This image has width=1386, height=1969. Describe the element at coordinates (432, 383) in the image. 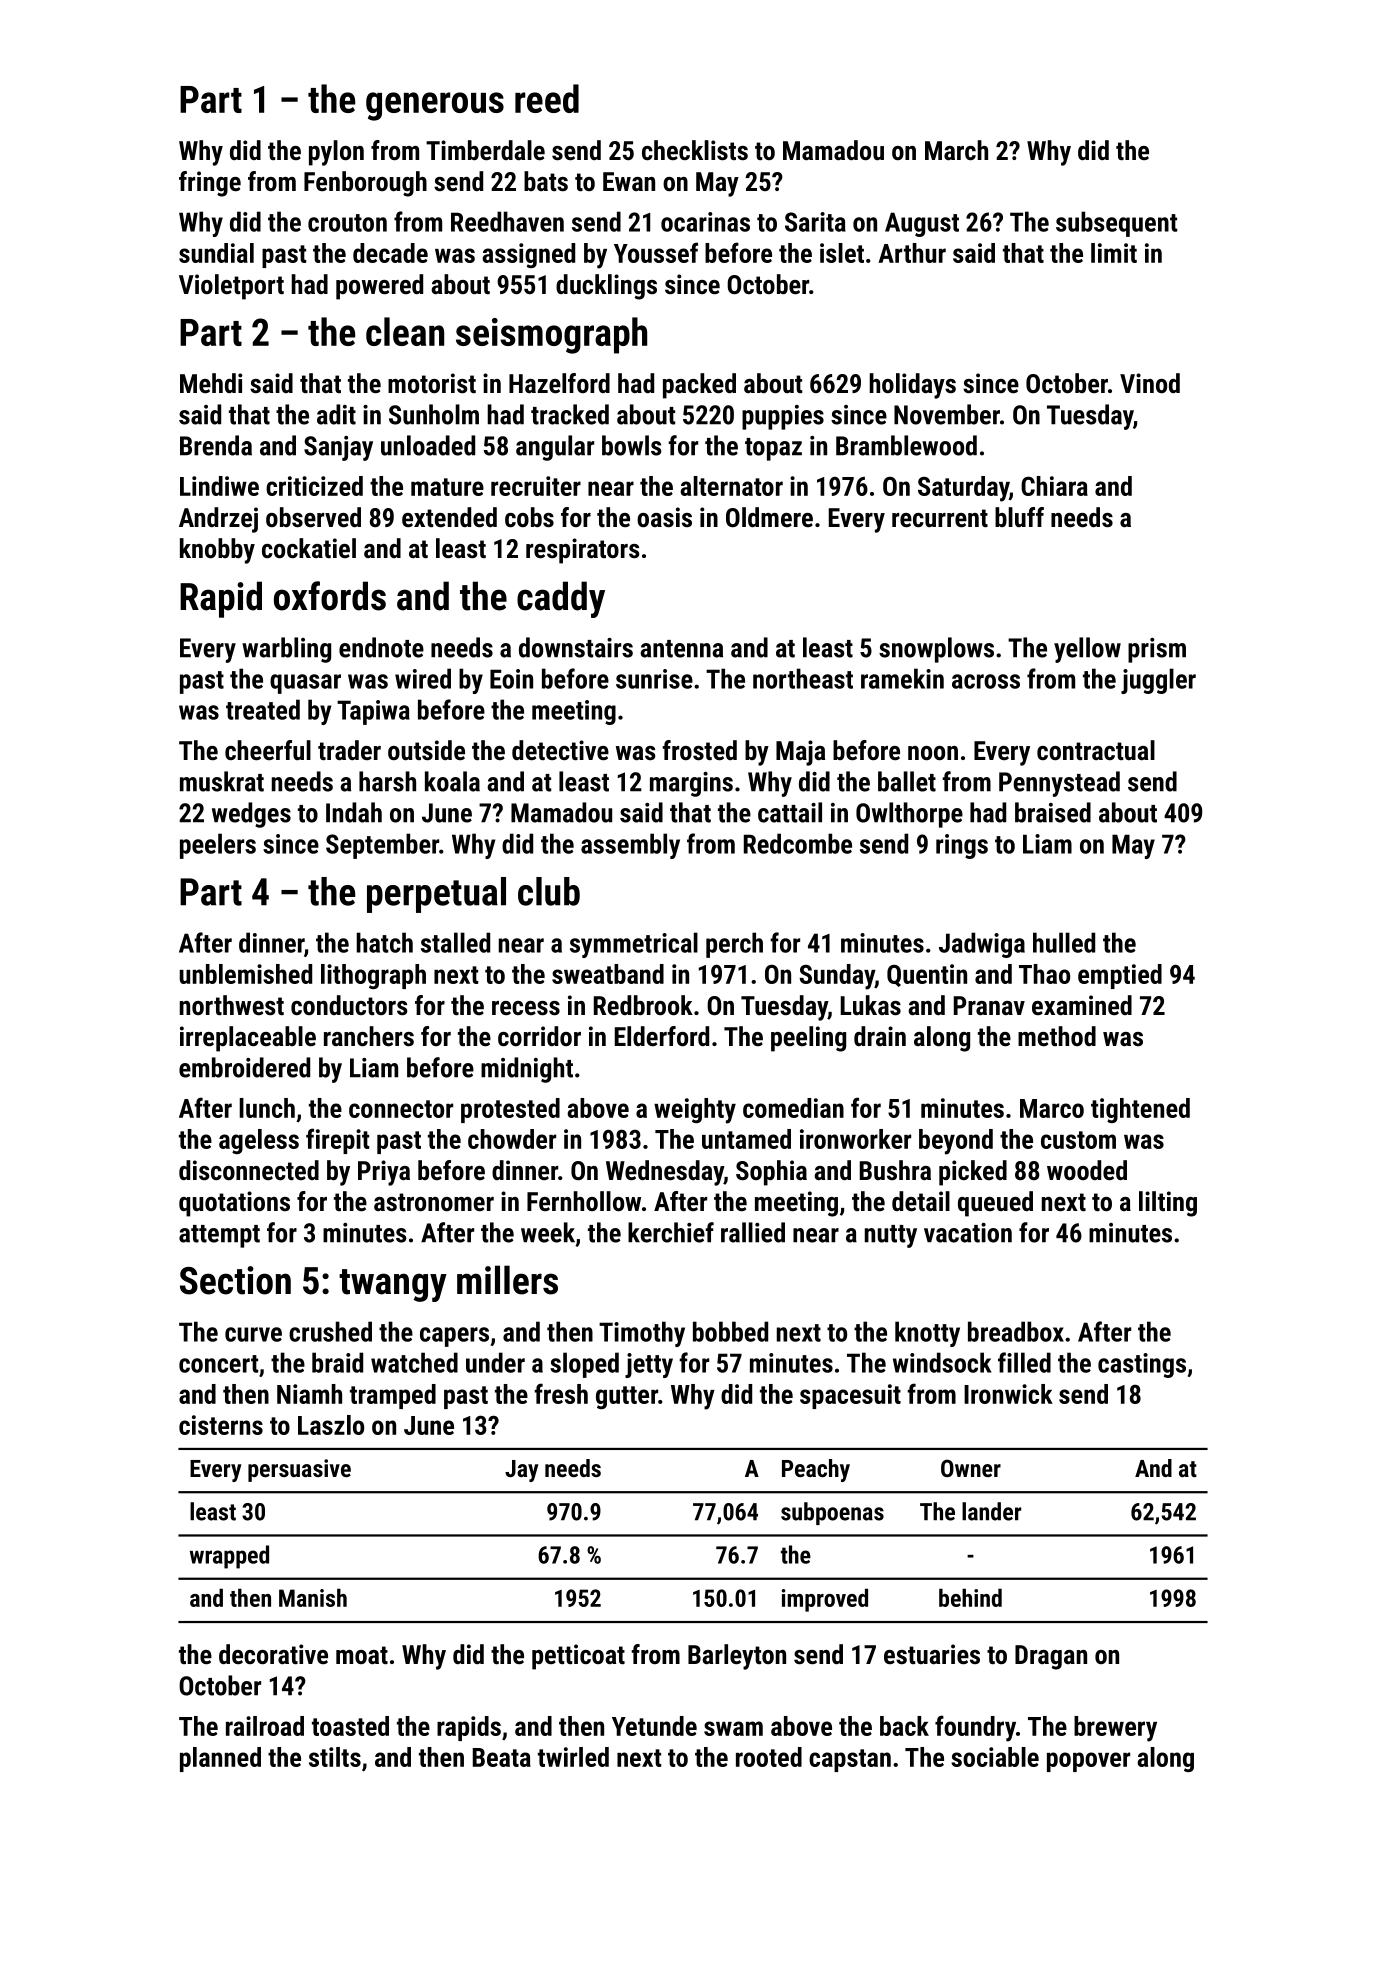

I see `motorist` at that location.
